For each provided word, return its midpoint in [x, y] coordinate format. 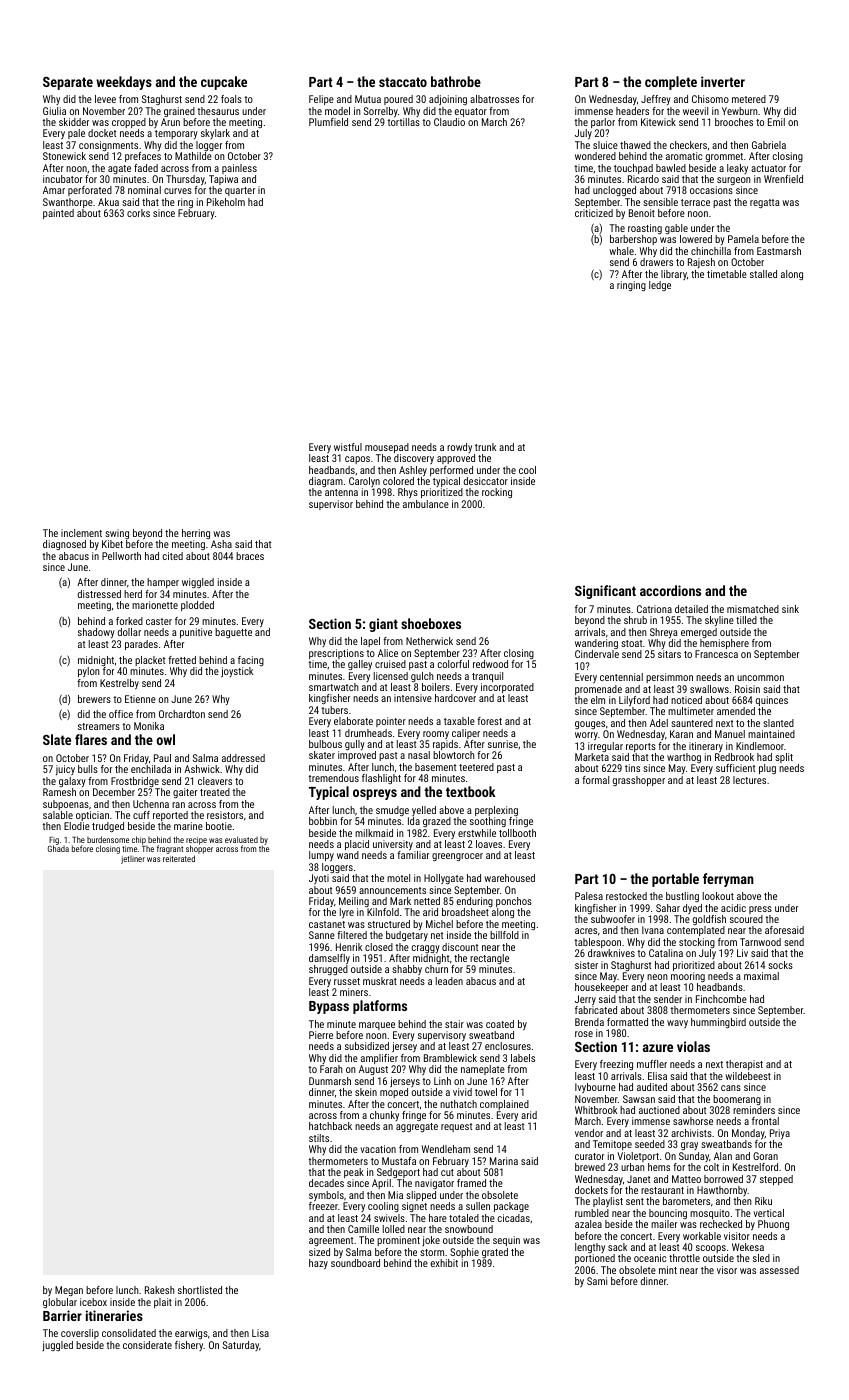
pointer [391, 722]
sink [790, 609]
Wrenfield [783, 179]
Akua [108, 202]
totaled [464, 1218]
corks [138, 213]
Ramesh [59, 792]
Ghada [58, 849]
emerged [699, 633]
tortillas [403, 122]
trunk [485, 447]
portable [675, 880]
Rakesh [160, 1290]
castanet [327, 924]
